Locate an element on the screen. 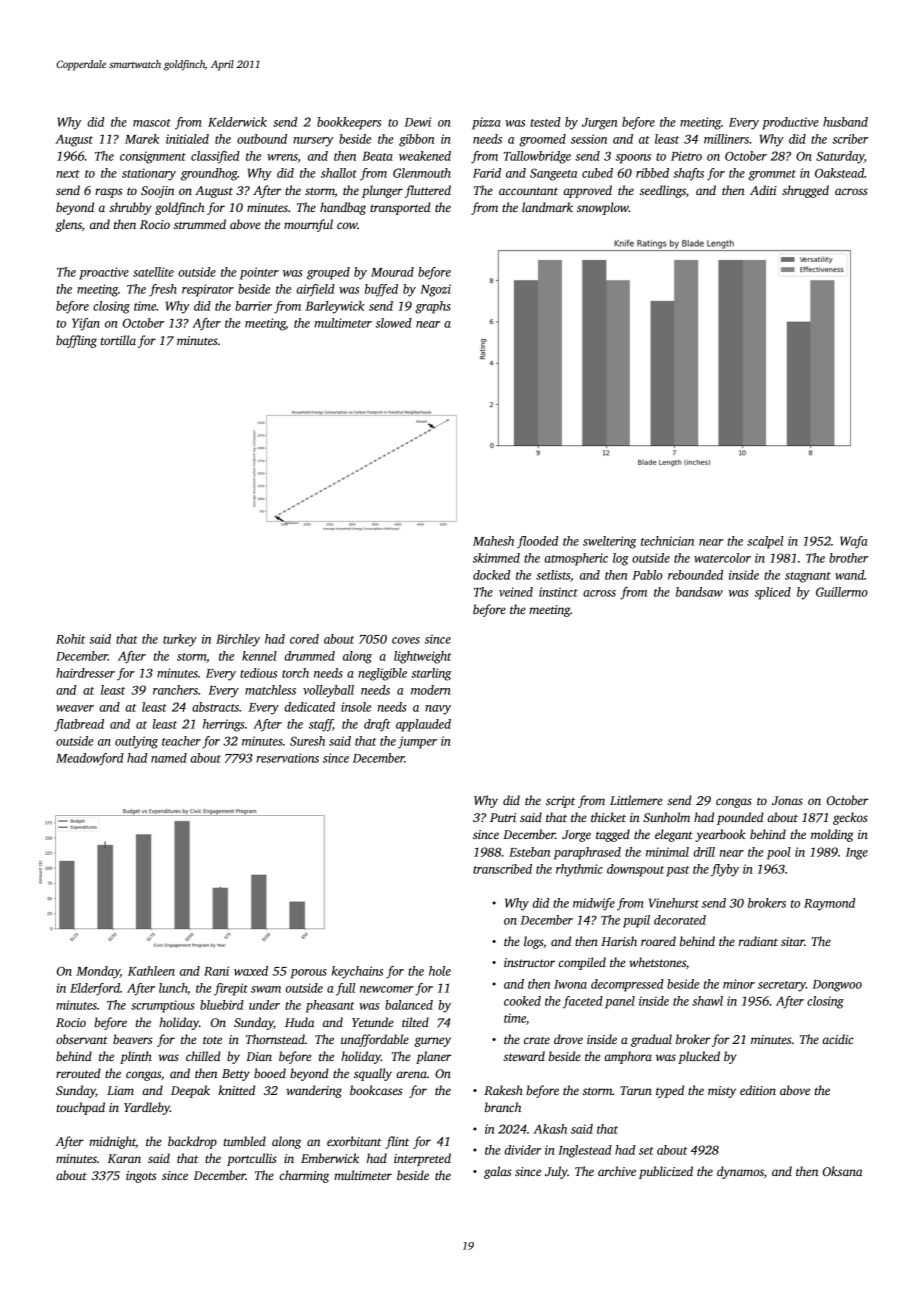 This screenshot has height=1308, width=924. Deepak is located at coordinates (190, 1091).
